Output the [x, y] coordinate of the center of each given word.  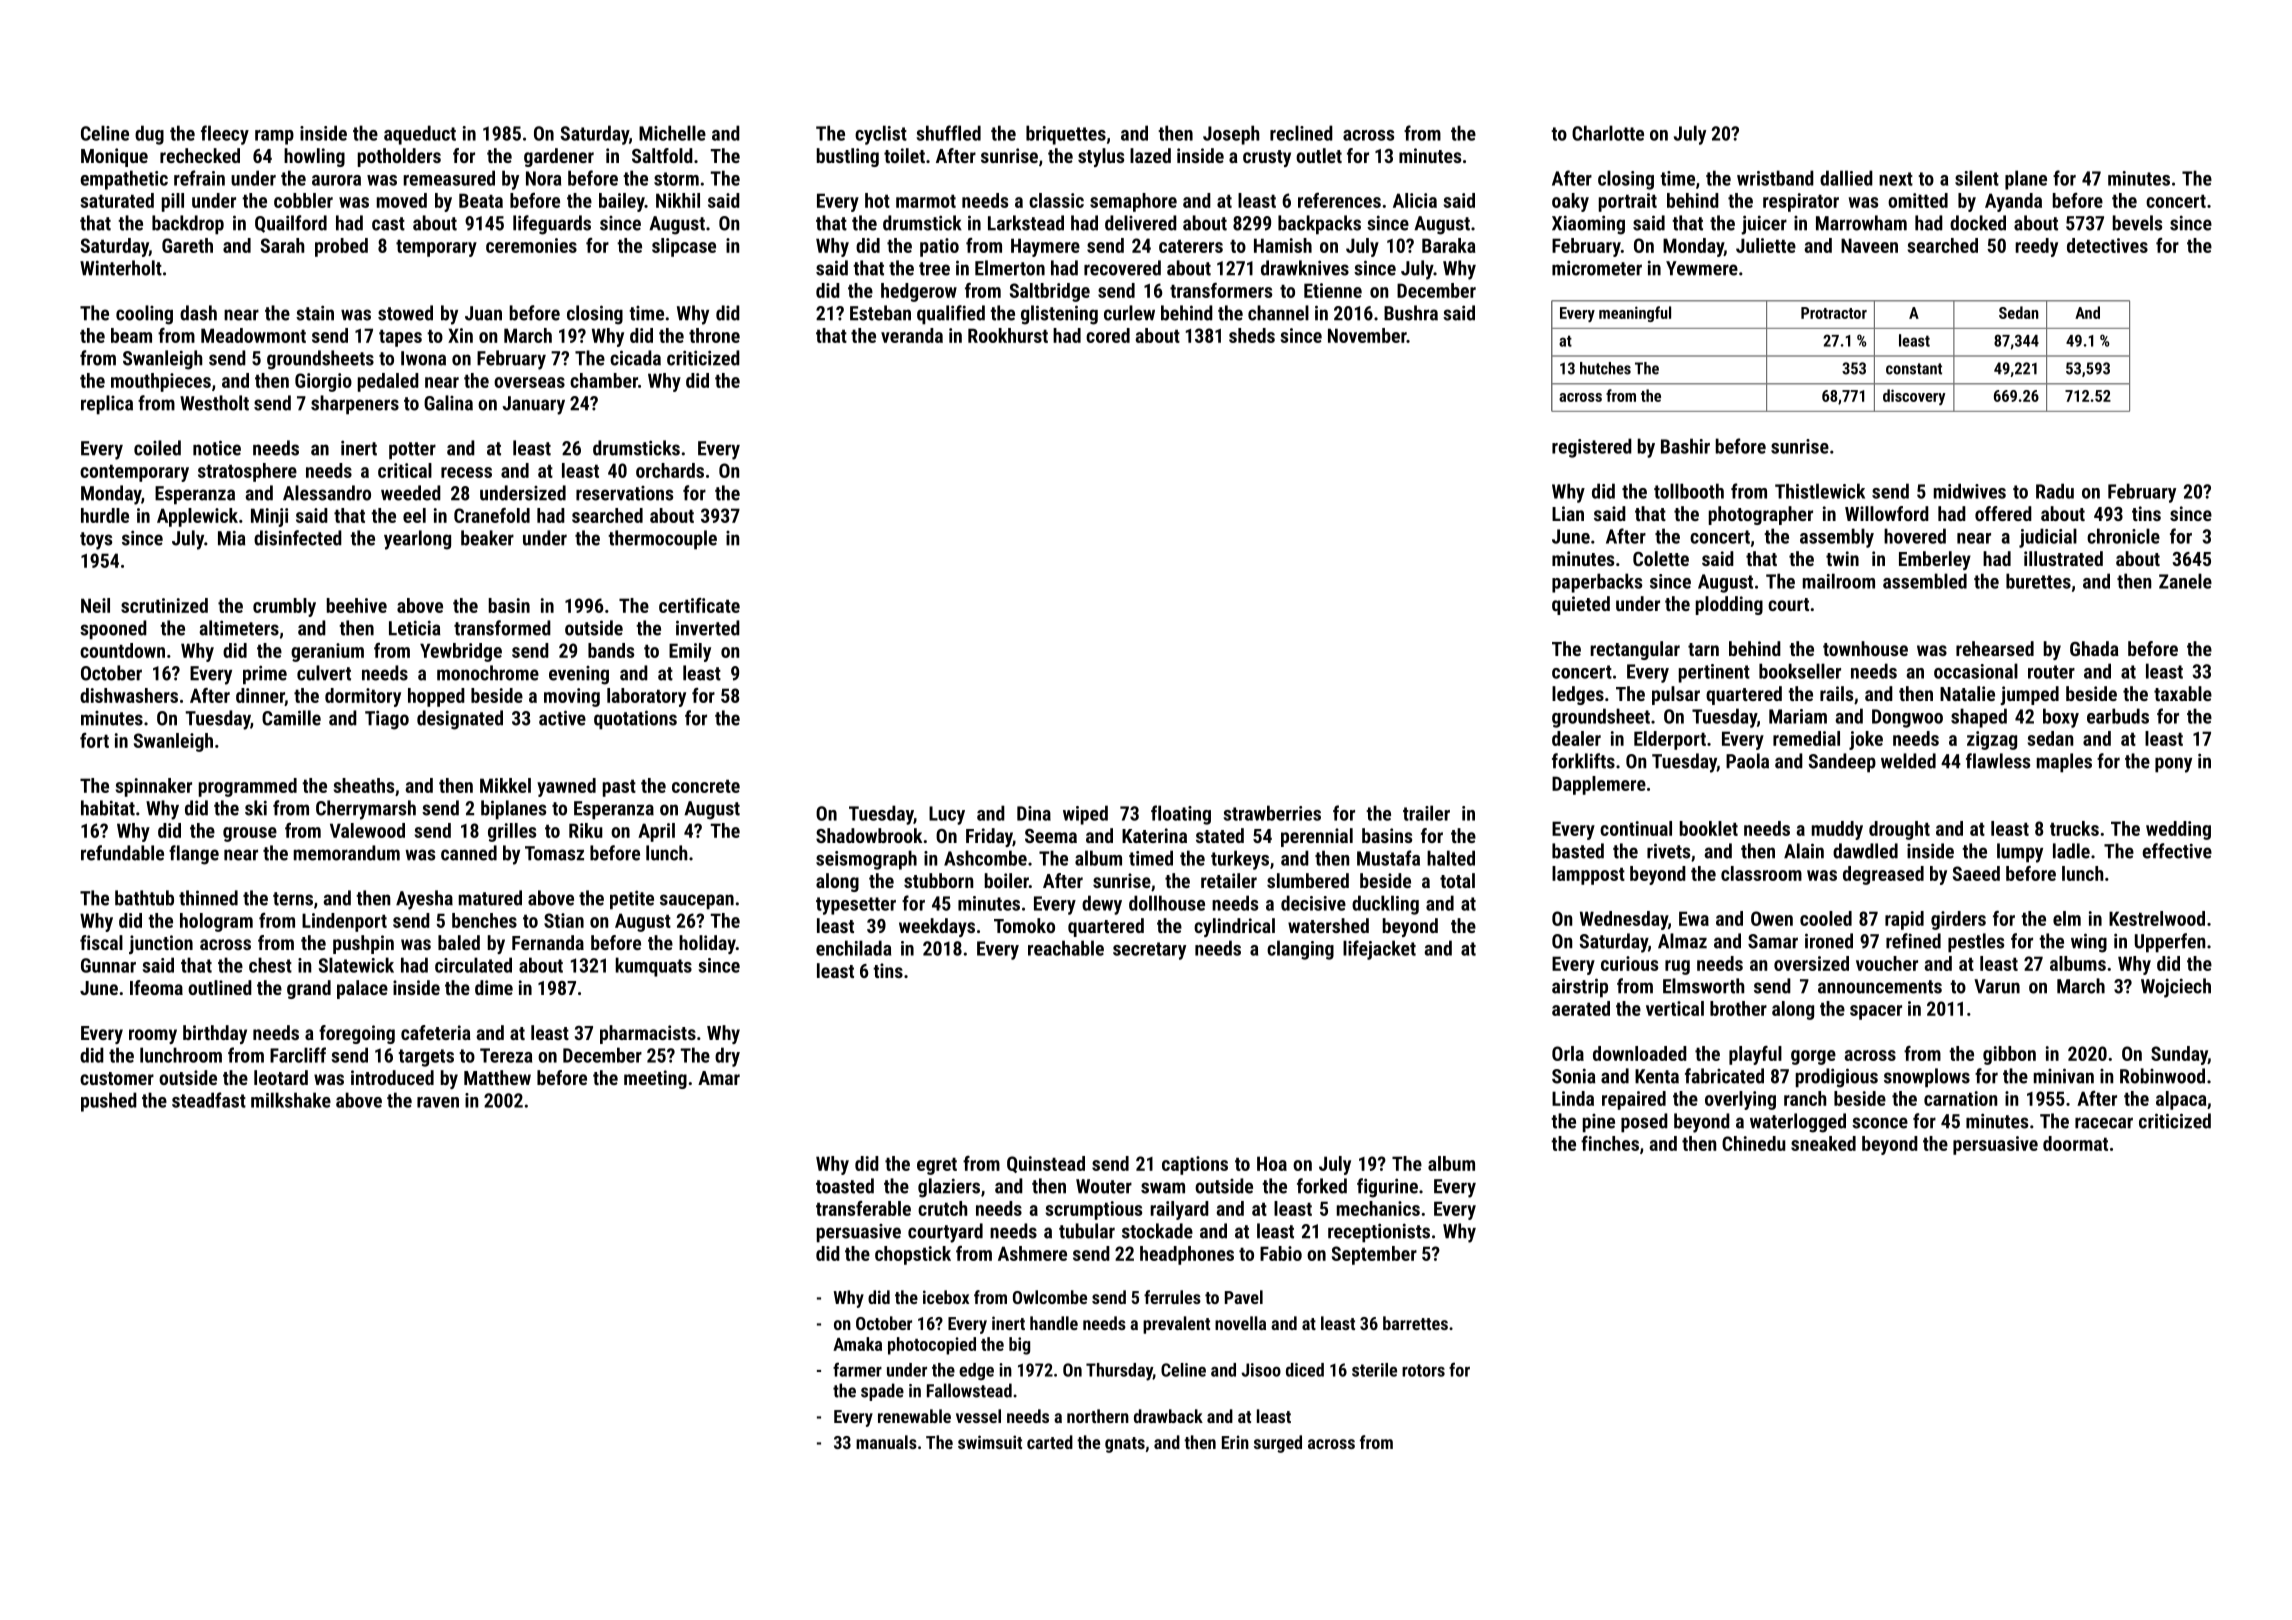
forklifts [1583, 761]
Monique [114, 157]
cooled [1826, 918]
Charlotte [1608, 133]
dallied [1846, 178]
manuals [886, 1442]
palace [362, 989]
